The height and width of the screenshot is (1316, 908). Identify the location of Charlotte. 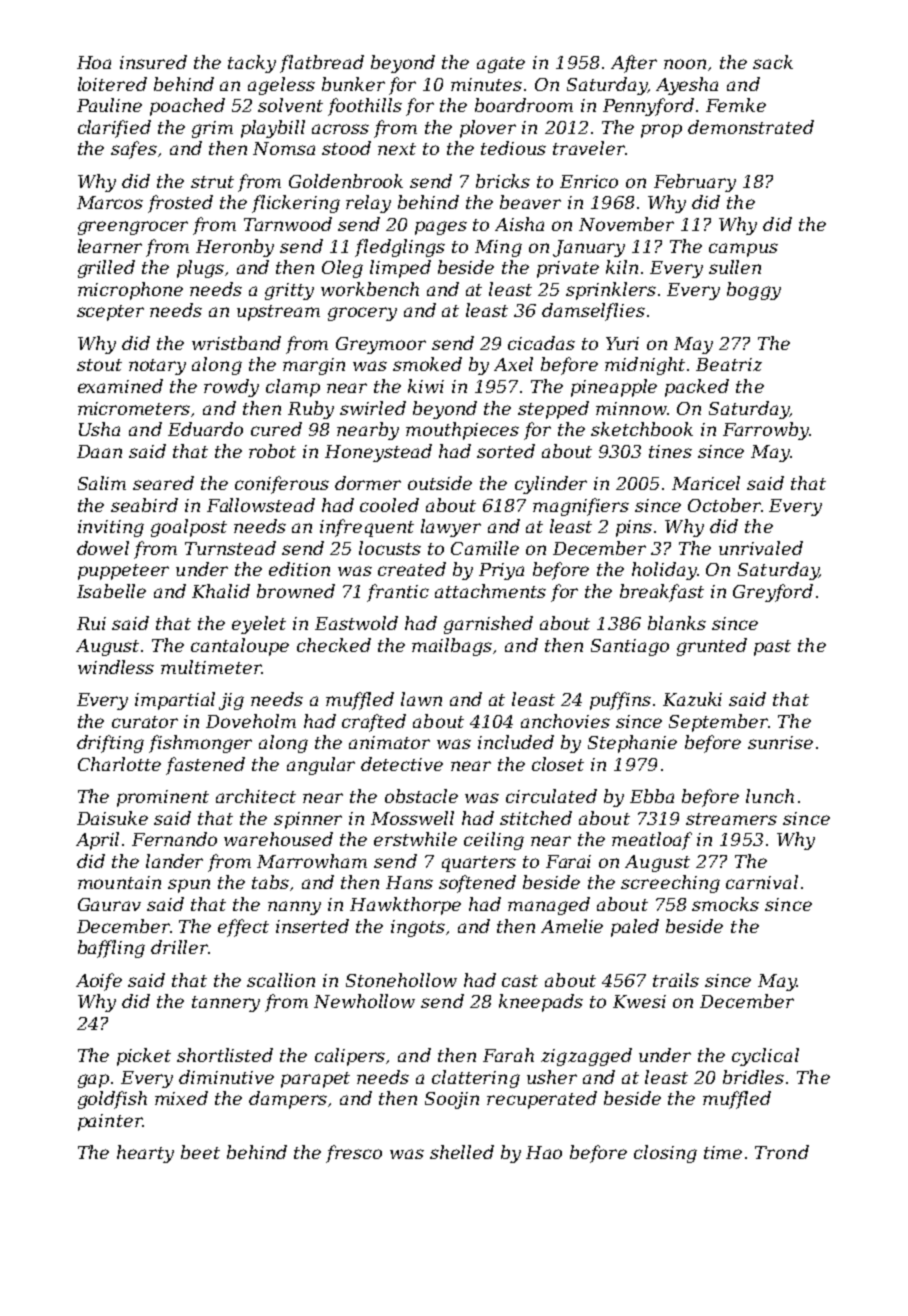
(119, 764).
